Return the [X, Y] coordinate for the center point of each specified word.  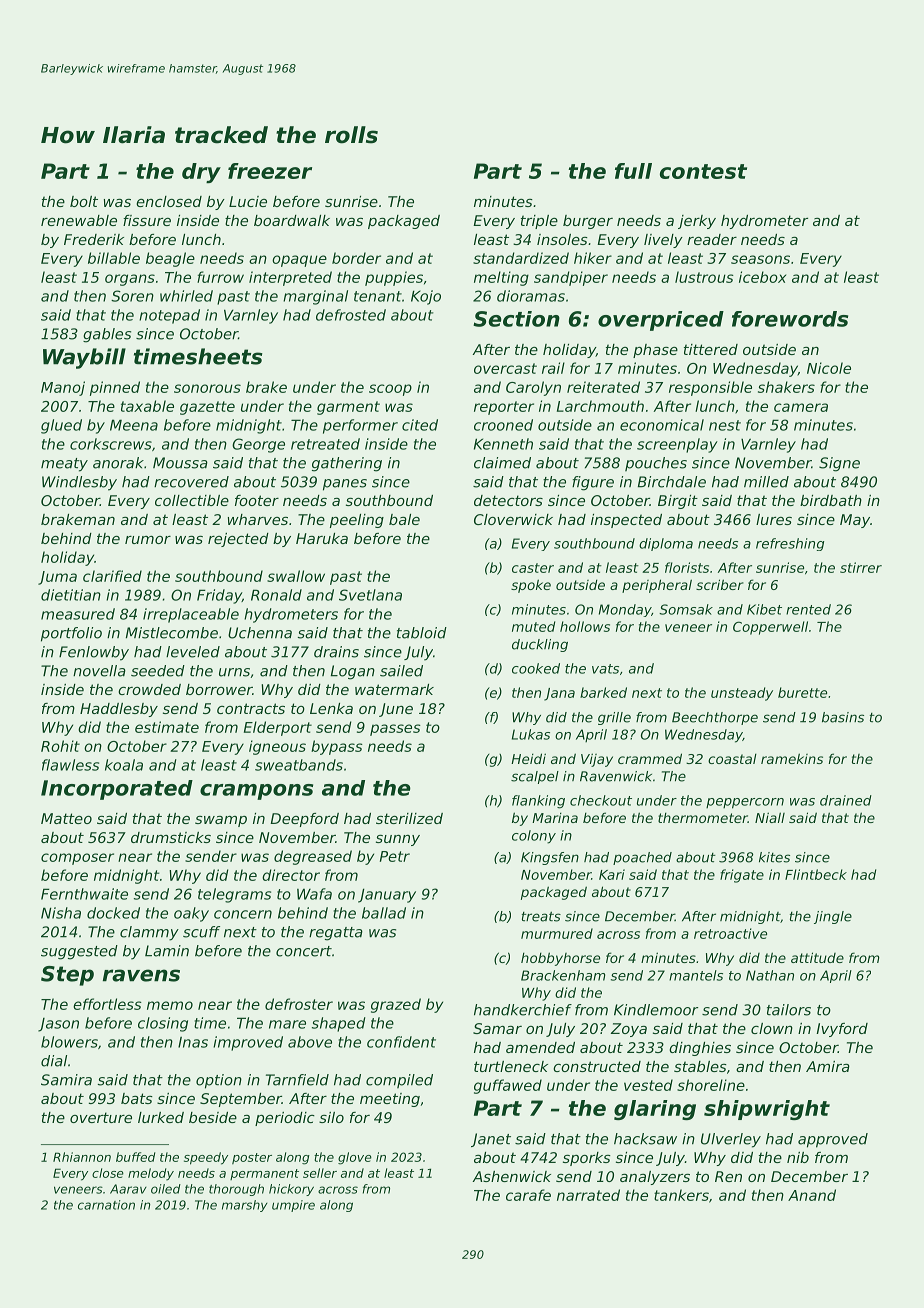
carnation [106, 1205]
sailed [401, 671]
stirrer [861, 567]
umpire [293, 1206]
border [356, 258]
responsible [710, 388]
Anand [812, 1195]
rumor [148, 540]
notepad [169, 316]
